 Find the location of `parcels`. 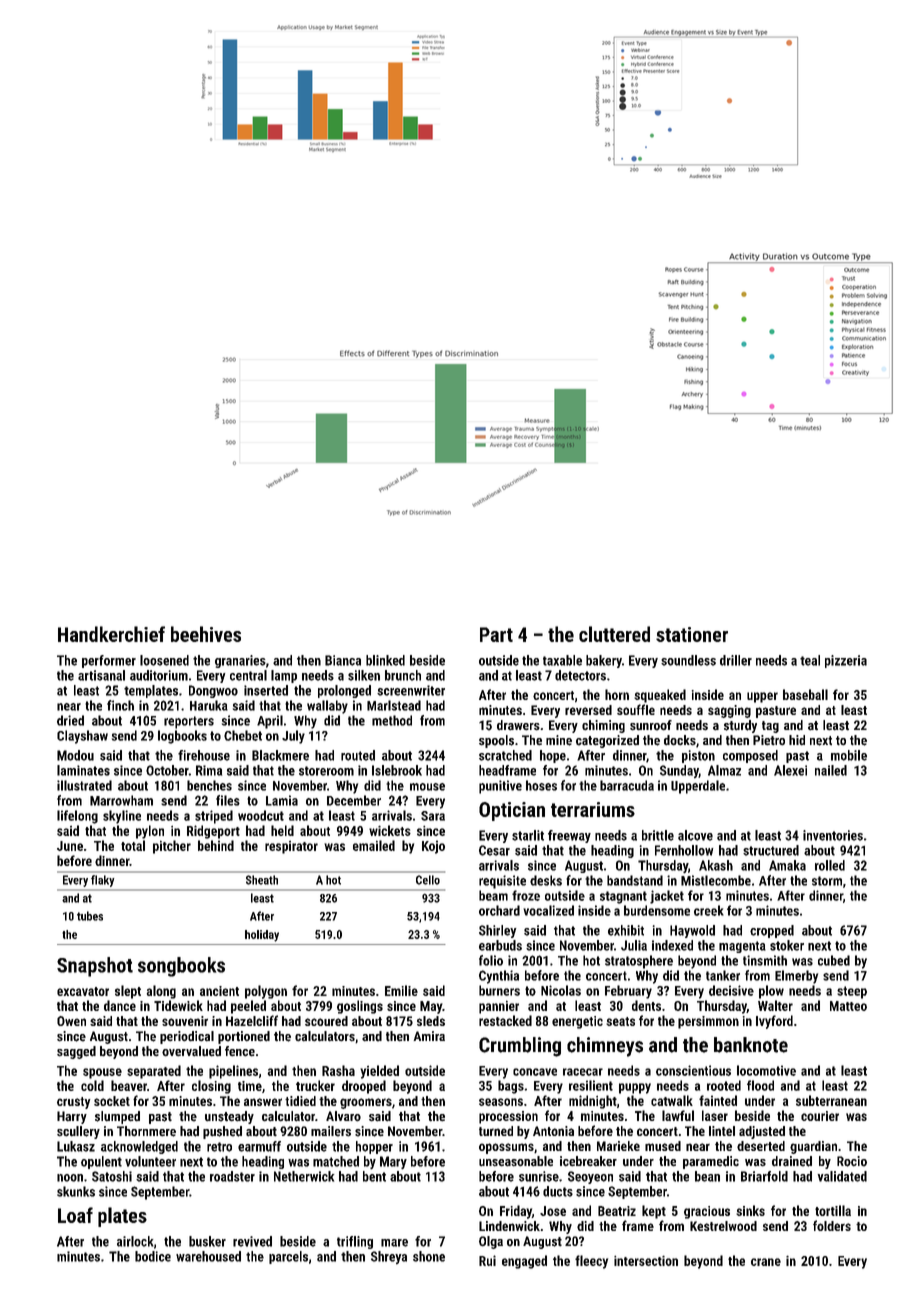

parcels is located at coordinates (288, 1257).
